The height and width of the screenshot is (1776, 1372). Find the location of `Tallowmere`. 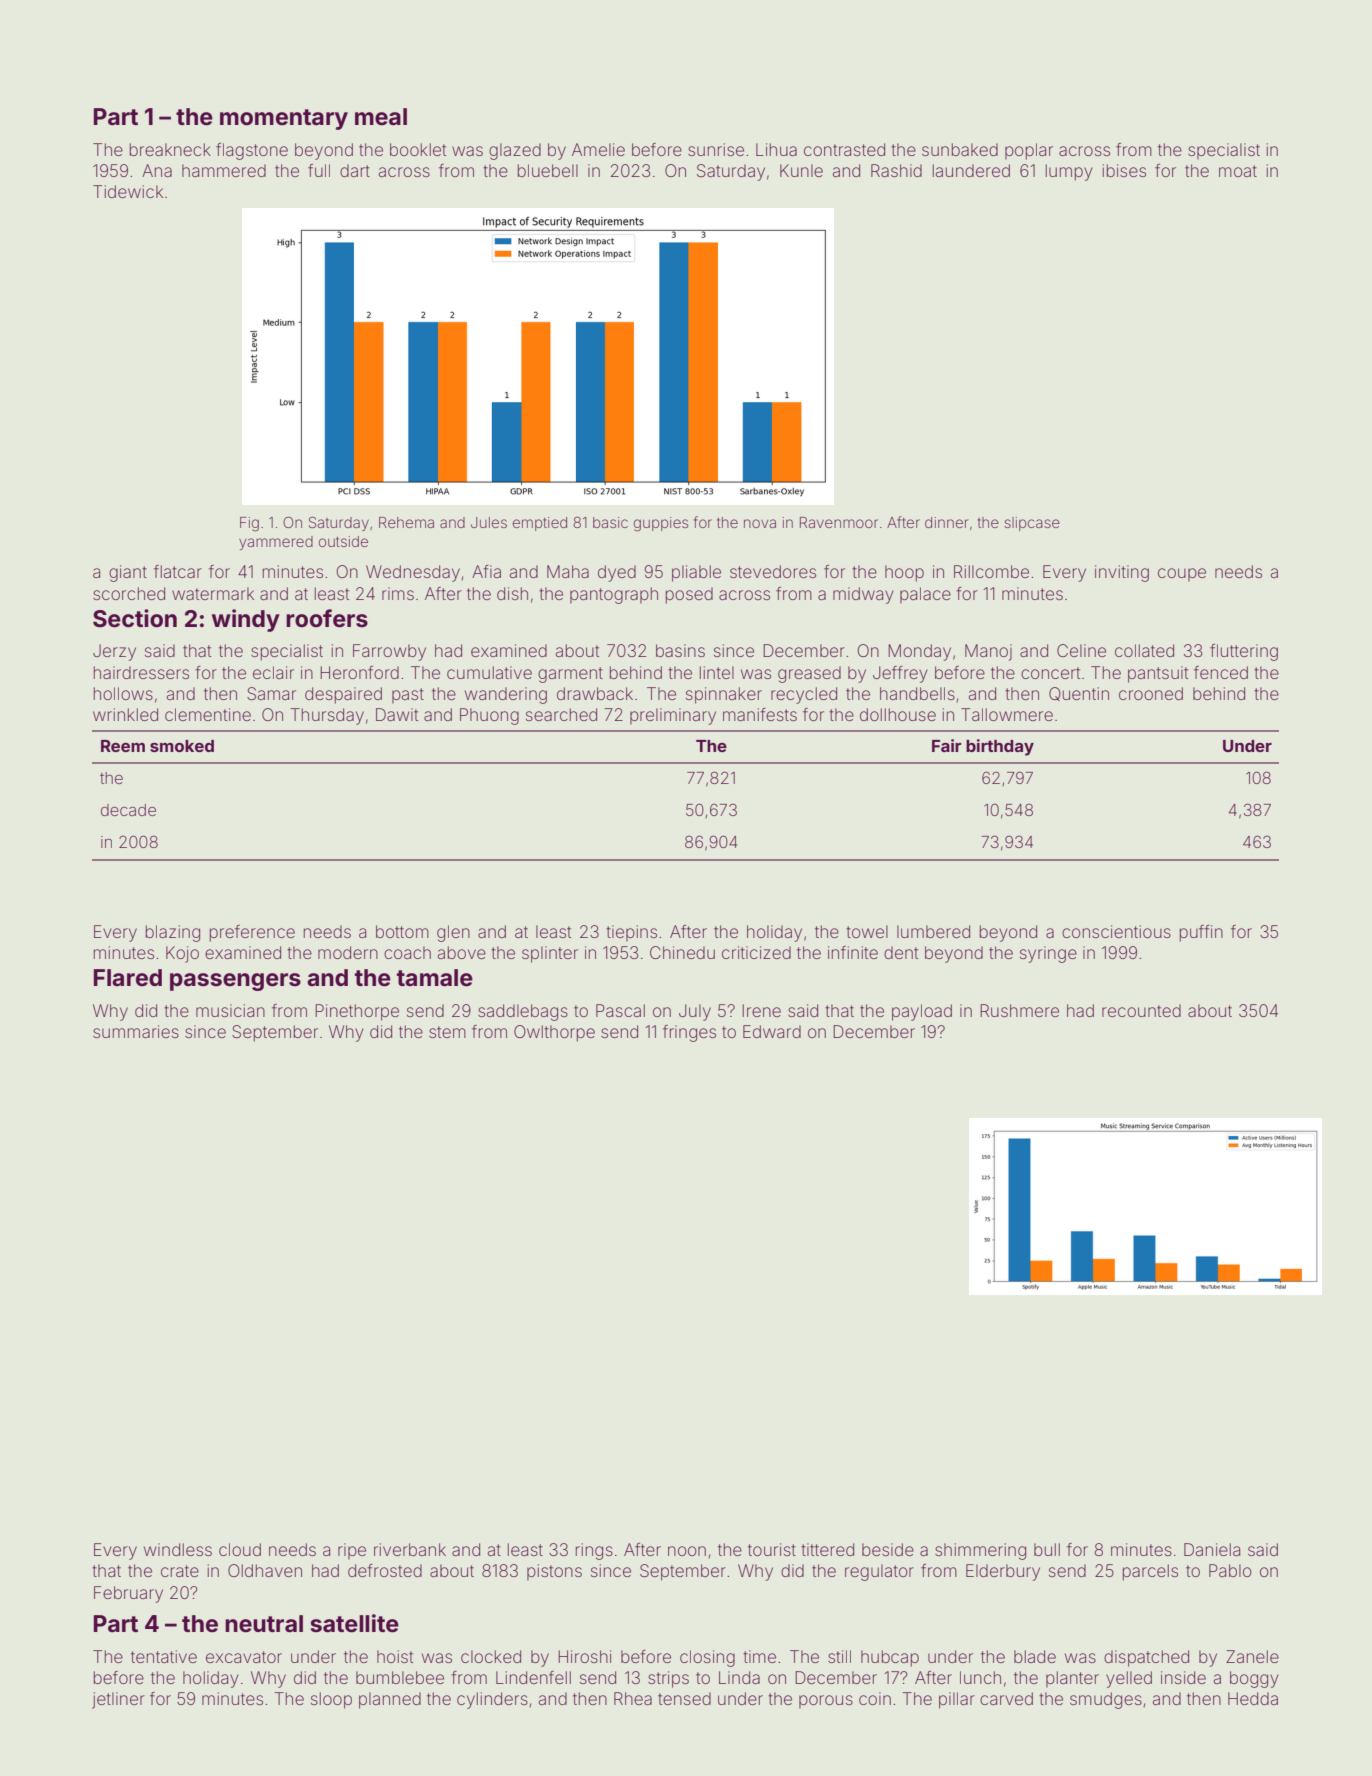

Tallowmere is located at coordinates (1007, 714).
